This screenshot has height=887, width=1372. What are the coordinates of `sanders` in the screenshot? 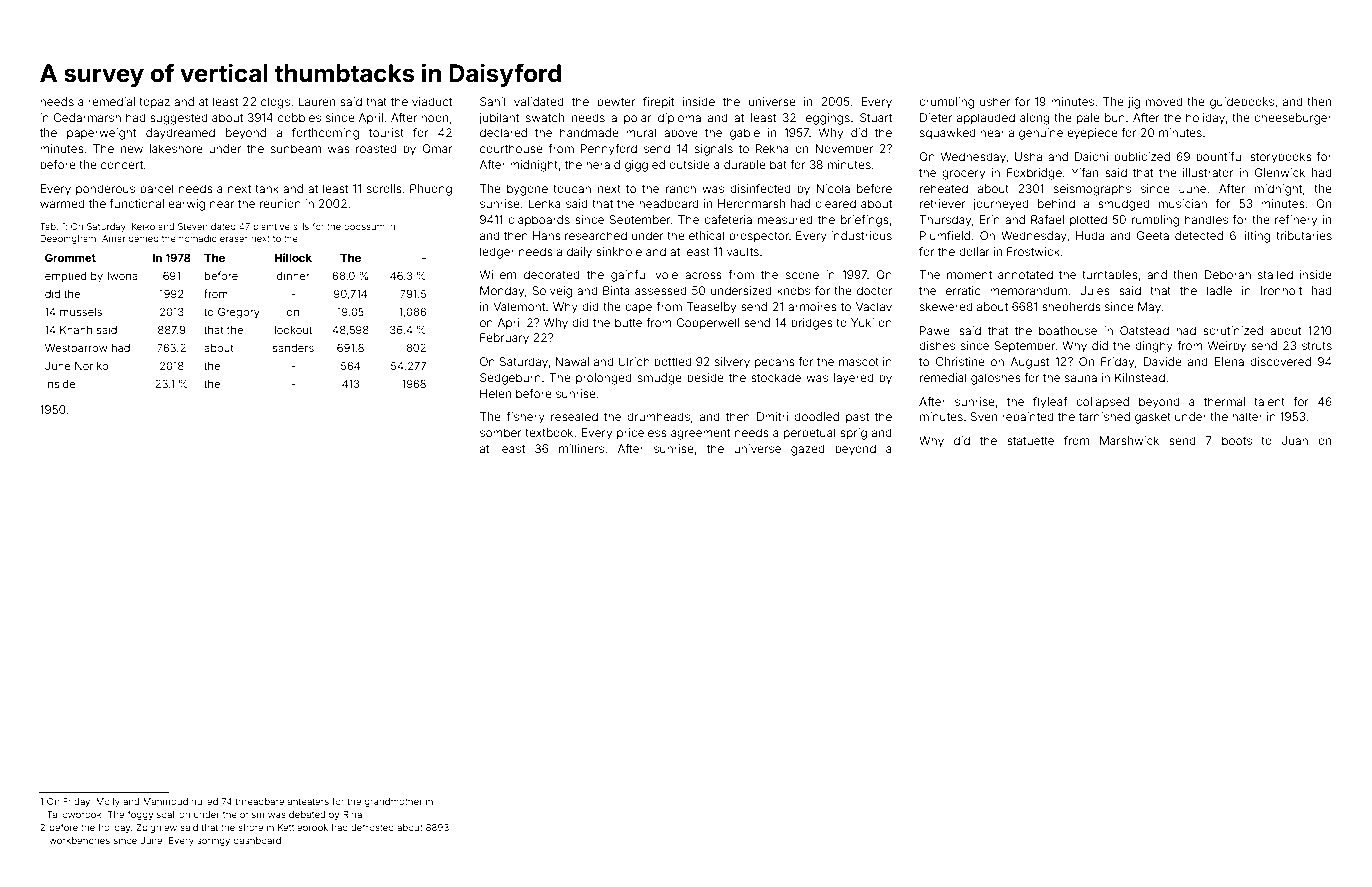 It's located at (293, 348).
